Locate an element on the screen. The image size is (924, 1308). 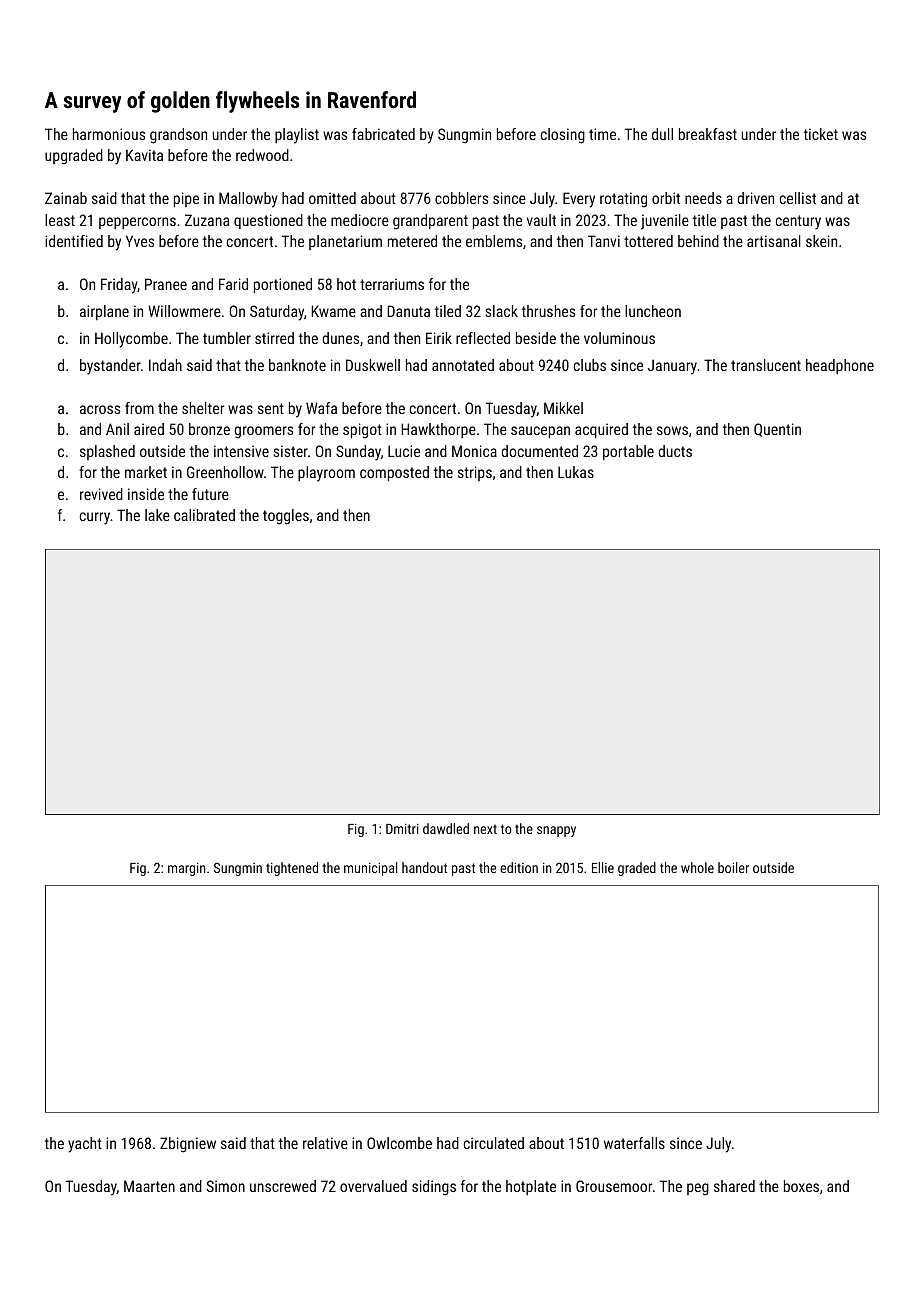
breakfast is located at coordinates (708, 134).
